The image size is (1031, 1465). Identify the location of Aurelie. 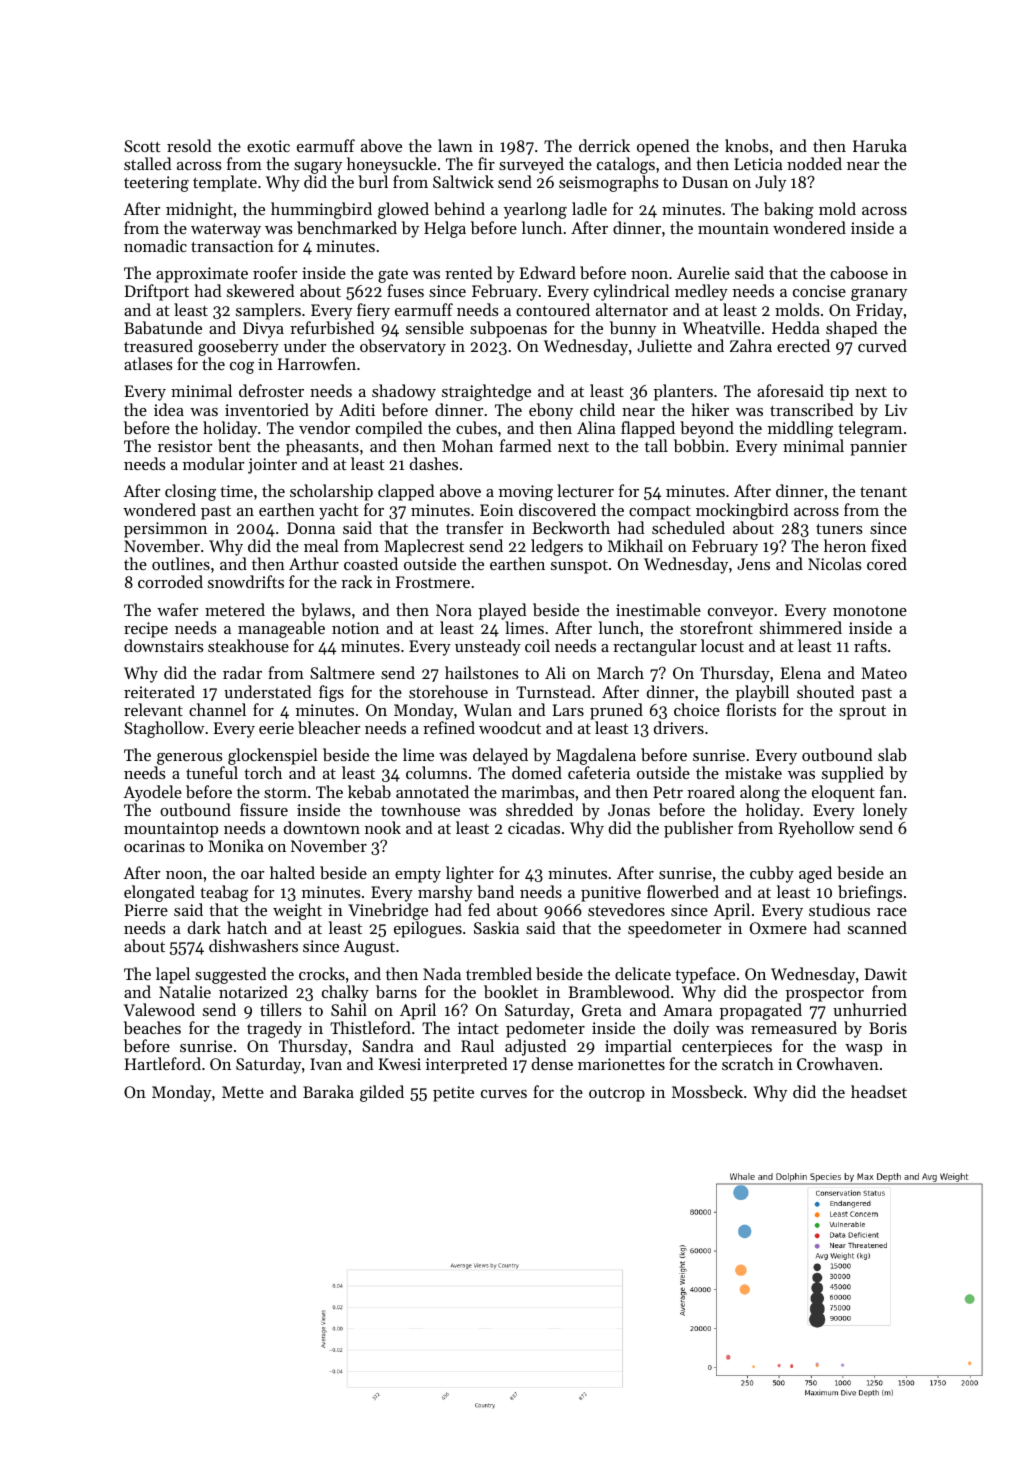
(703, 272).
